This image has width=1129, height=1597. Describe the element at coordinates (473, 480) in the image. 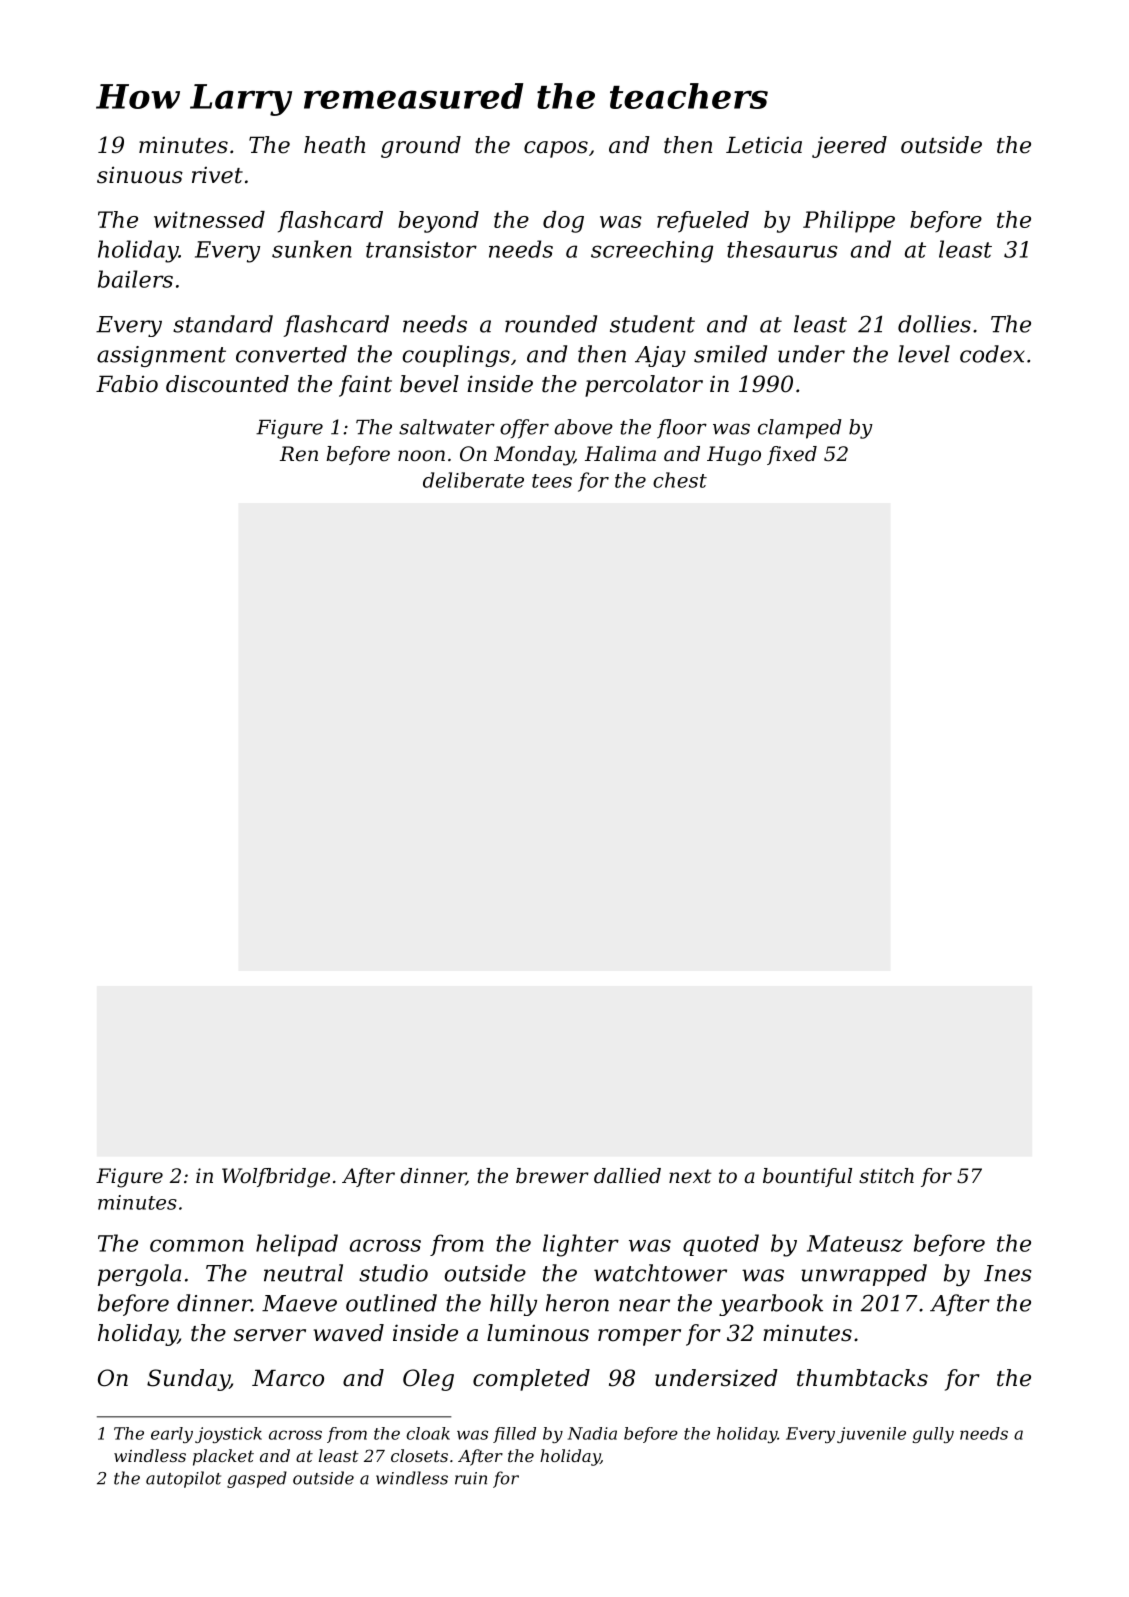

I see `deliberate` at that location.
